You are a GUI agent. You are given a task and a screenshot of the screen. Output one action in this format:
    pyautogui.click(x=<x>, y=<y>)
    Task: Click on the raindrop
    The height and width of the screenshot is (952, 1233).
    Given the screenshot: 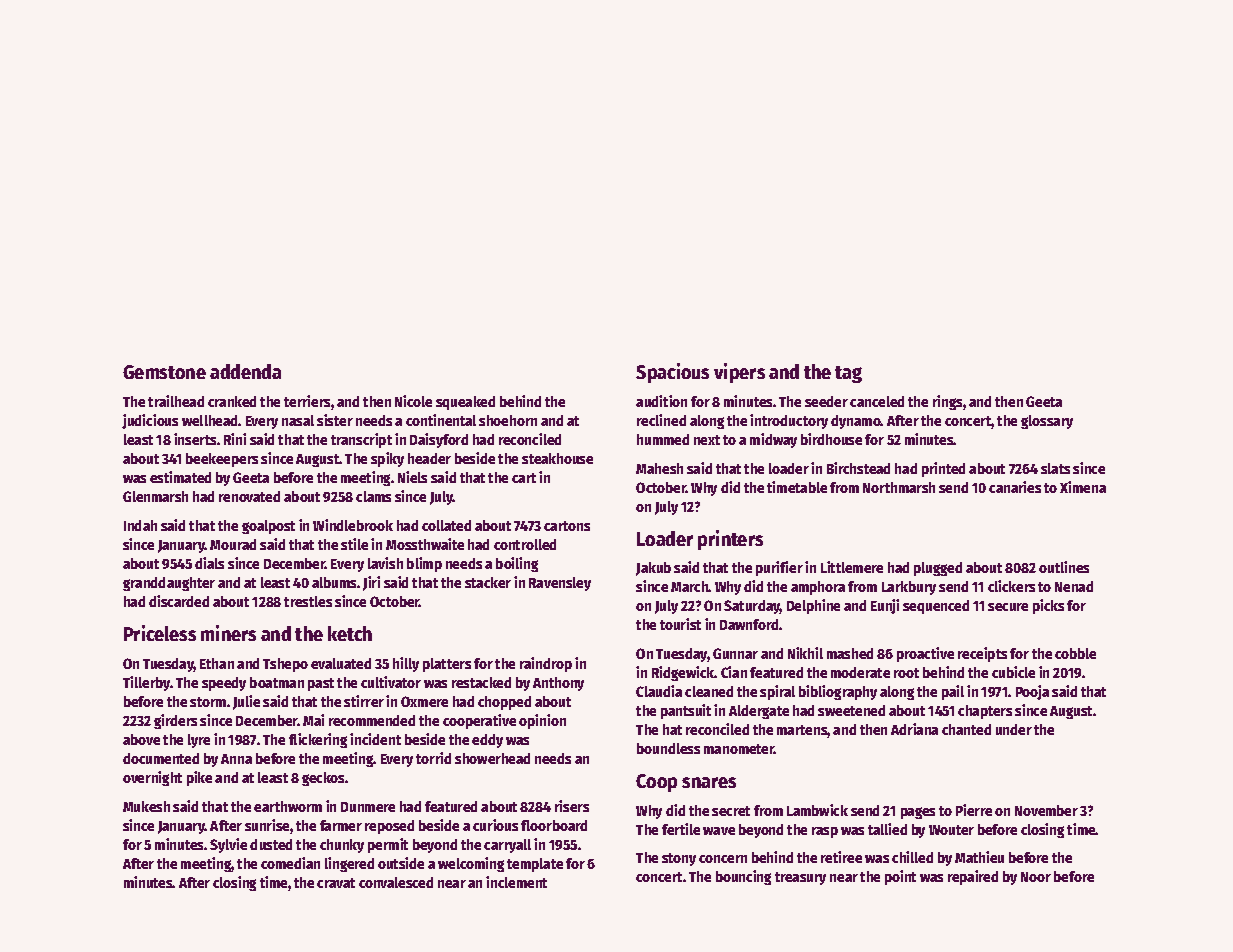 What is the action you would take?
    pyautogui.click(x=546, y=664)
